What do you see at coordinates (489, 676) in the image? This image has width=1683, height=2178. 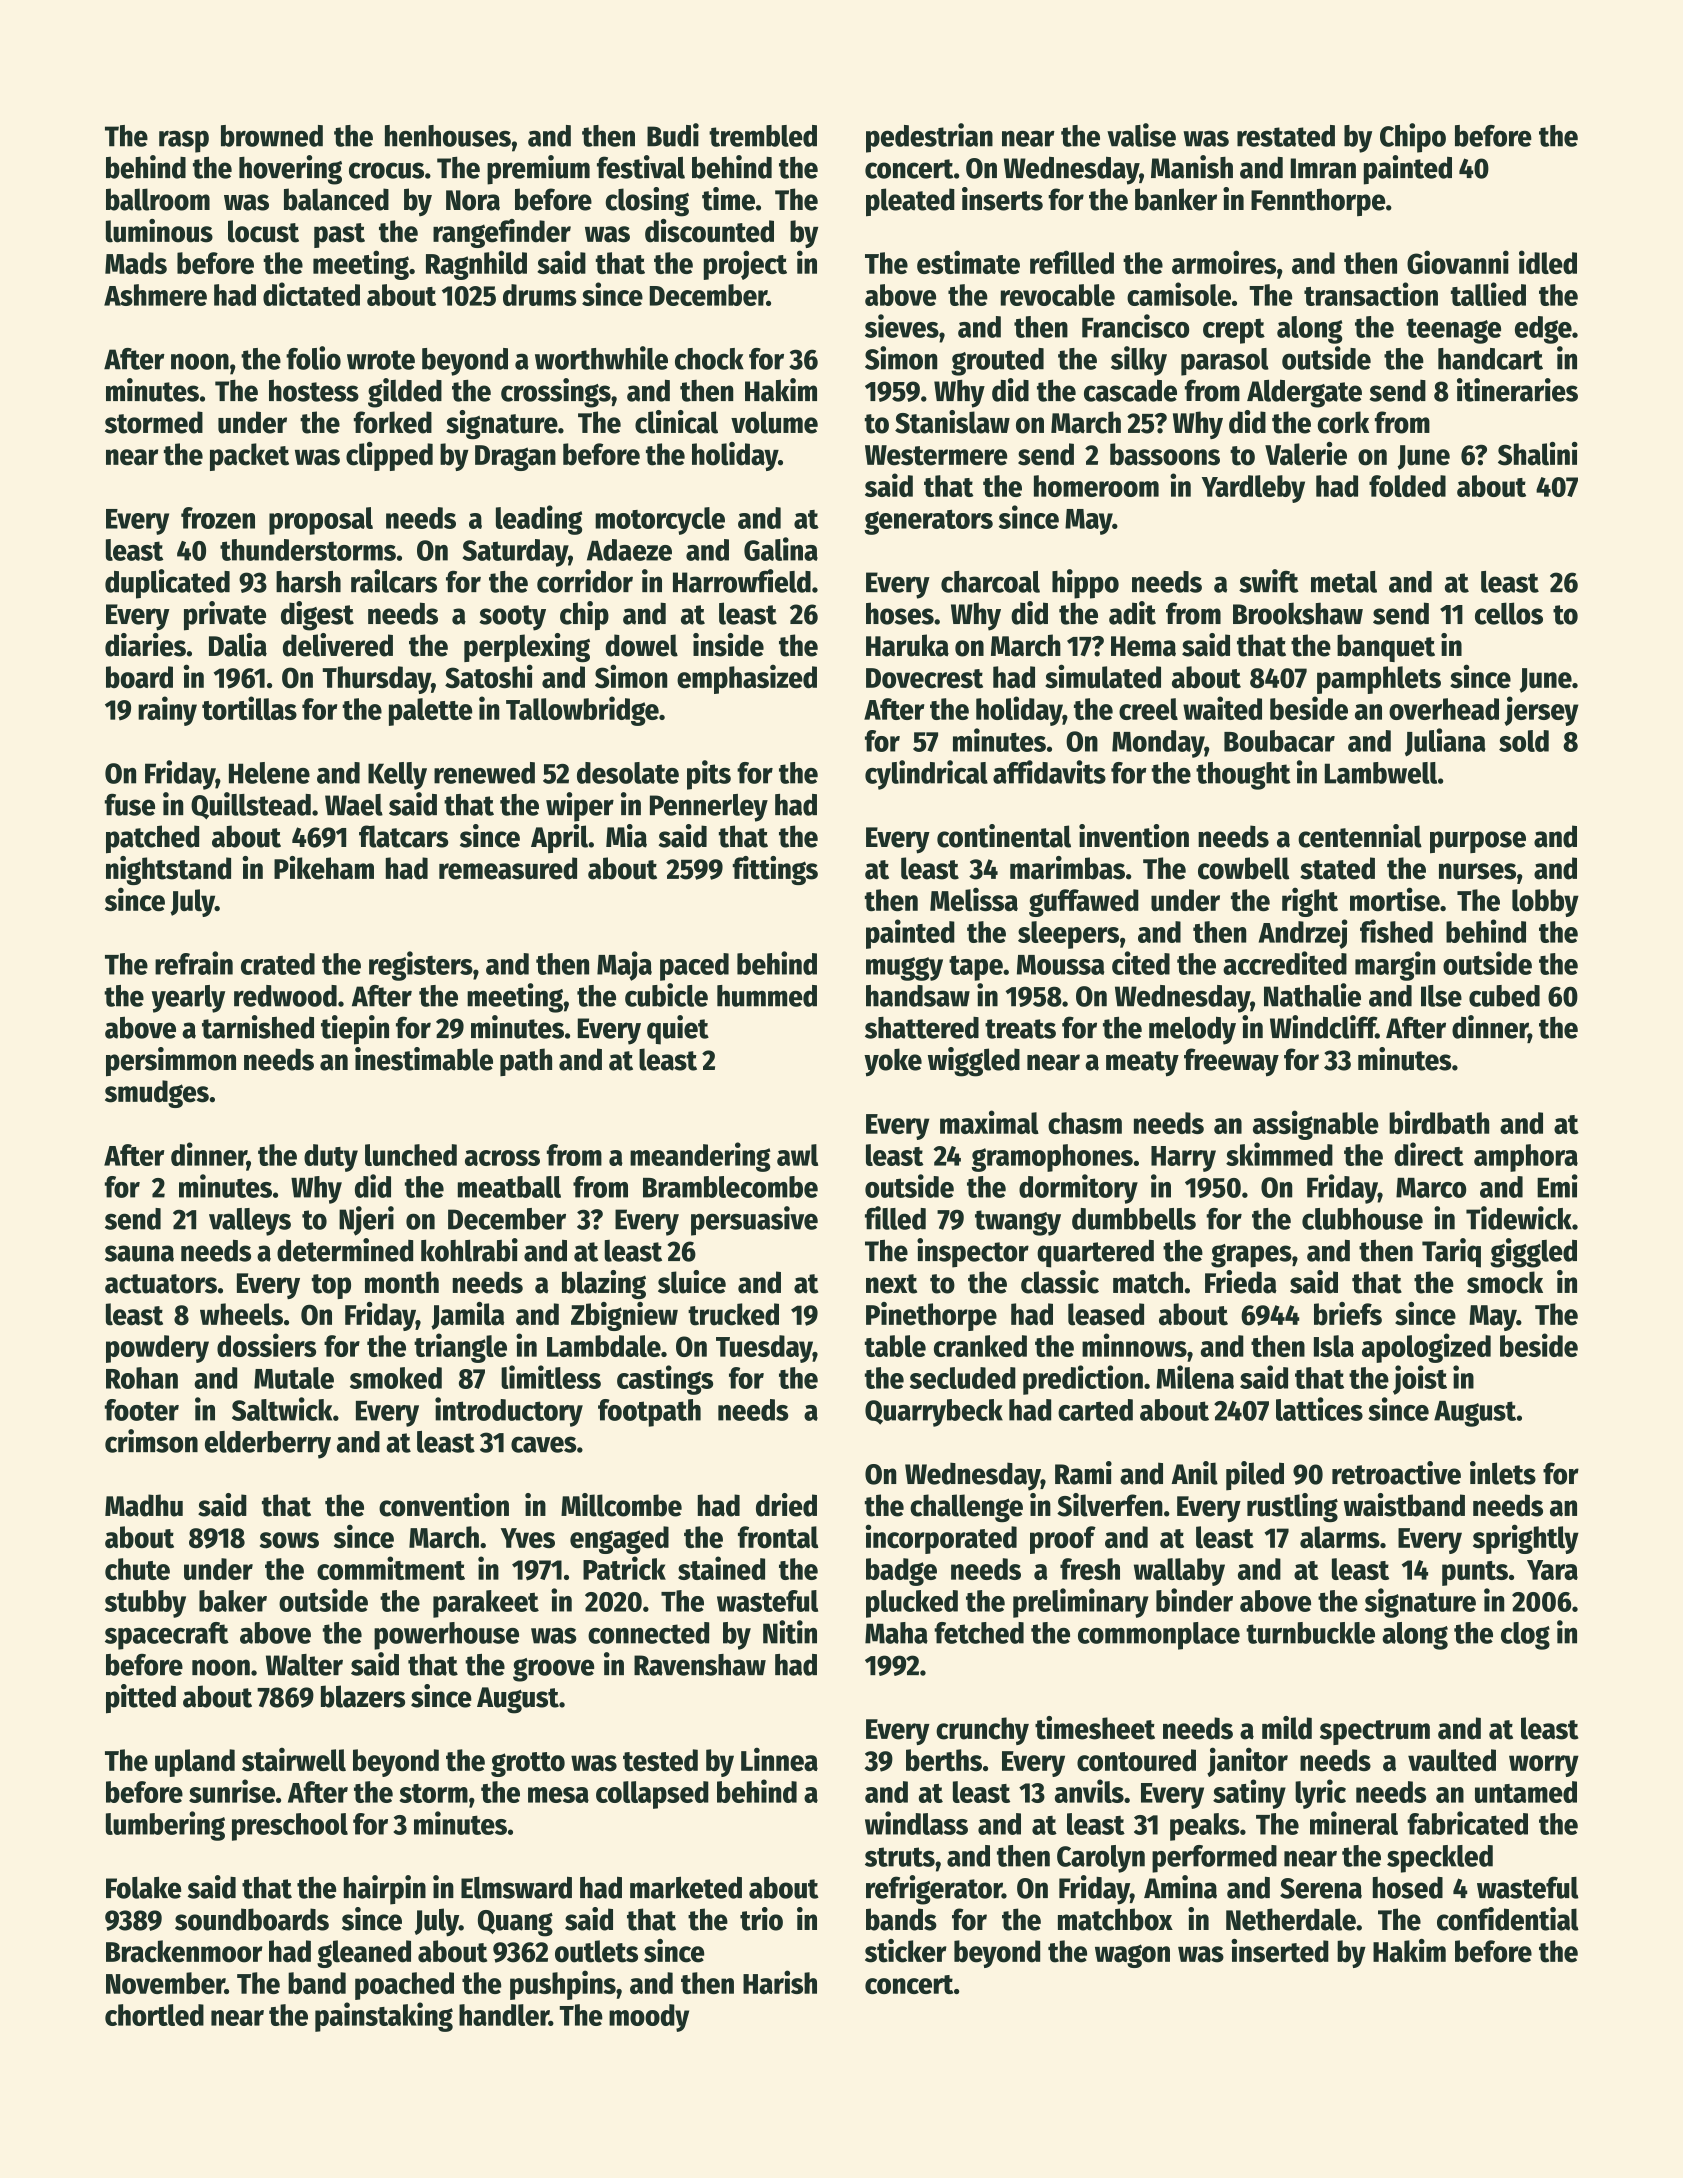 I see `Satoshi` at bounding box center [489, 676].
